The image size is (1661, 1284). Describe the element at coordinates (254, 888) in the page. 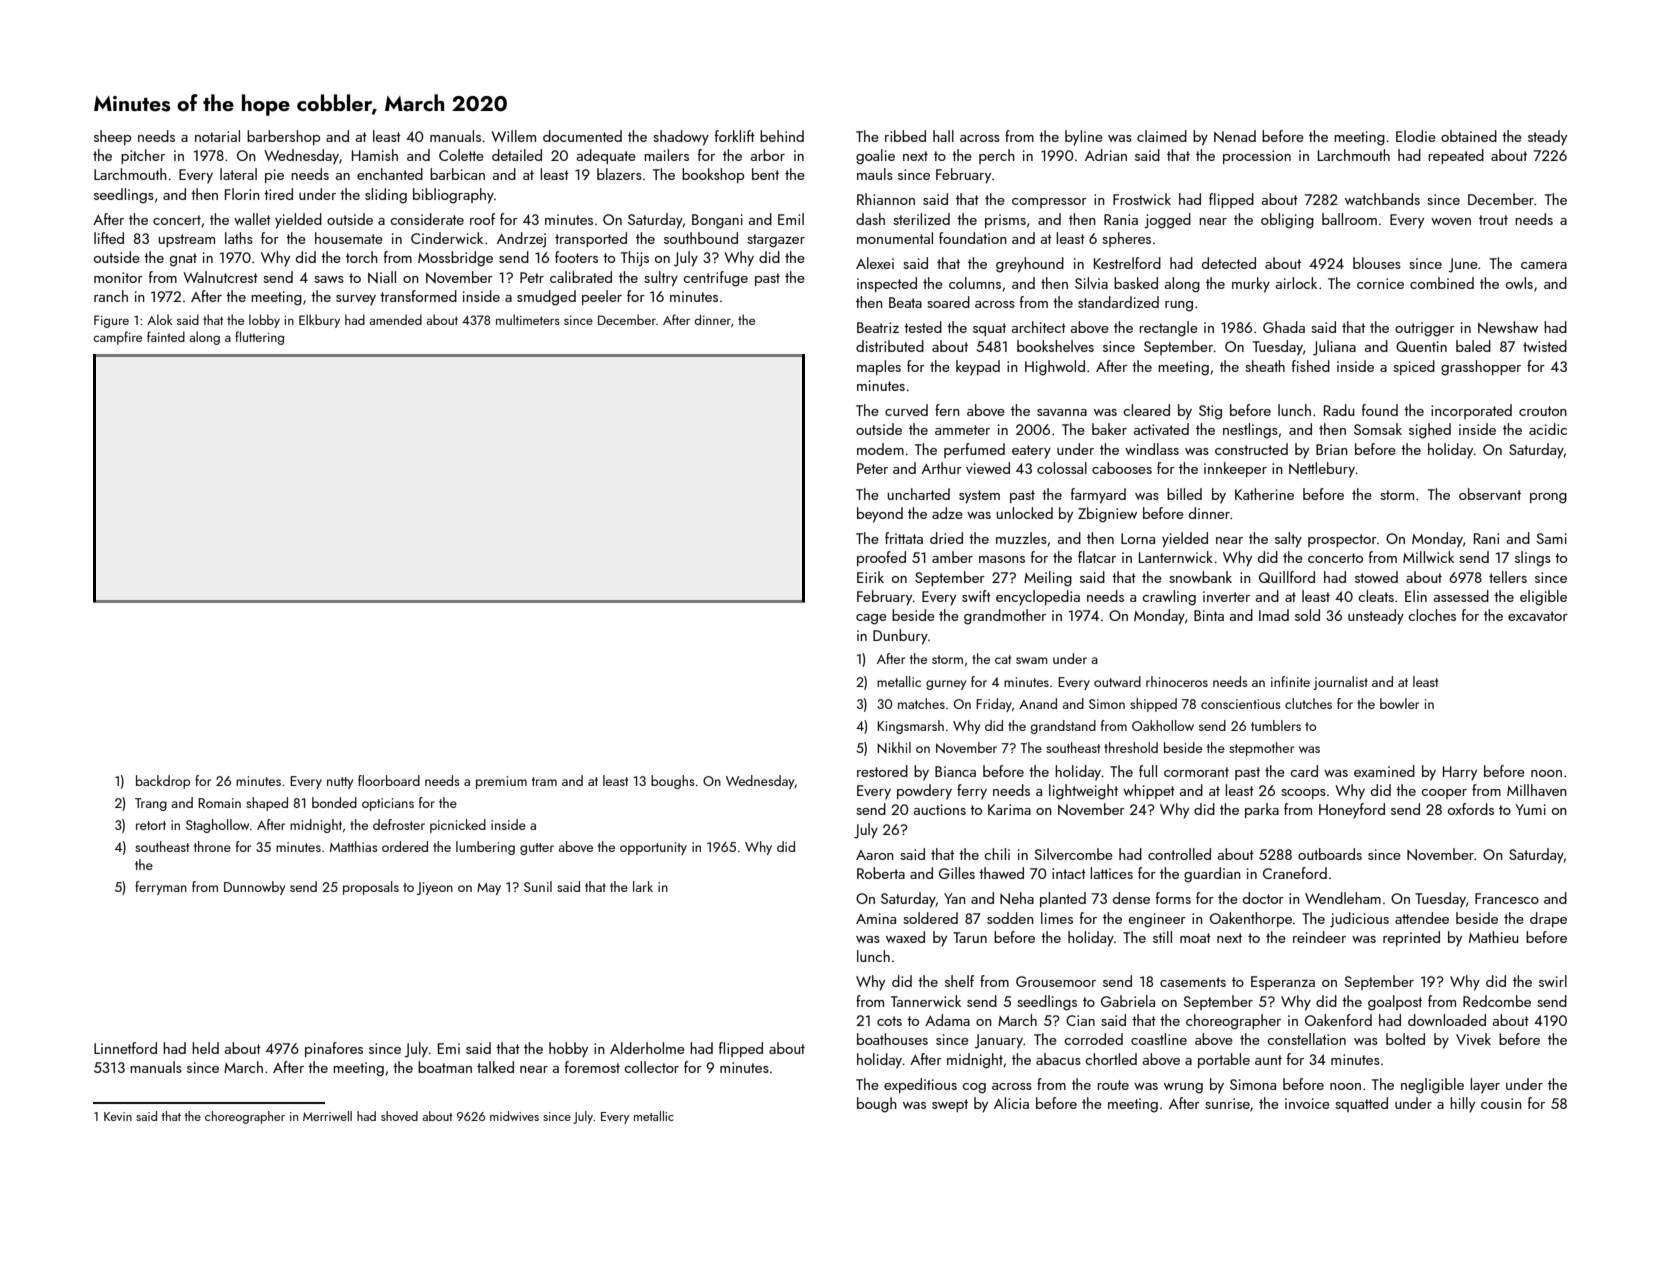

I see `Dunnowby` at that location.
